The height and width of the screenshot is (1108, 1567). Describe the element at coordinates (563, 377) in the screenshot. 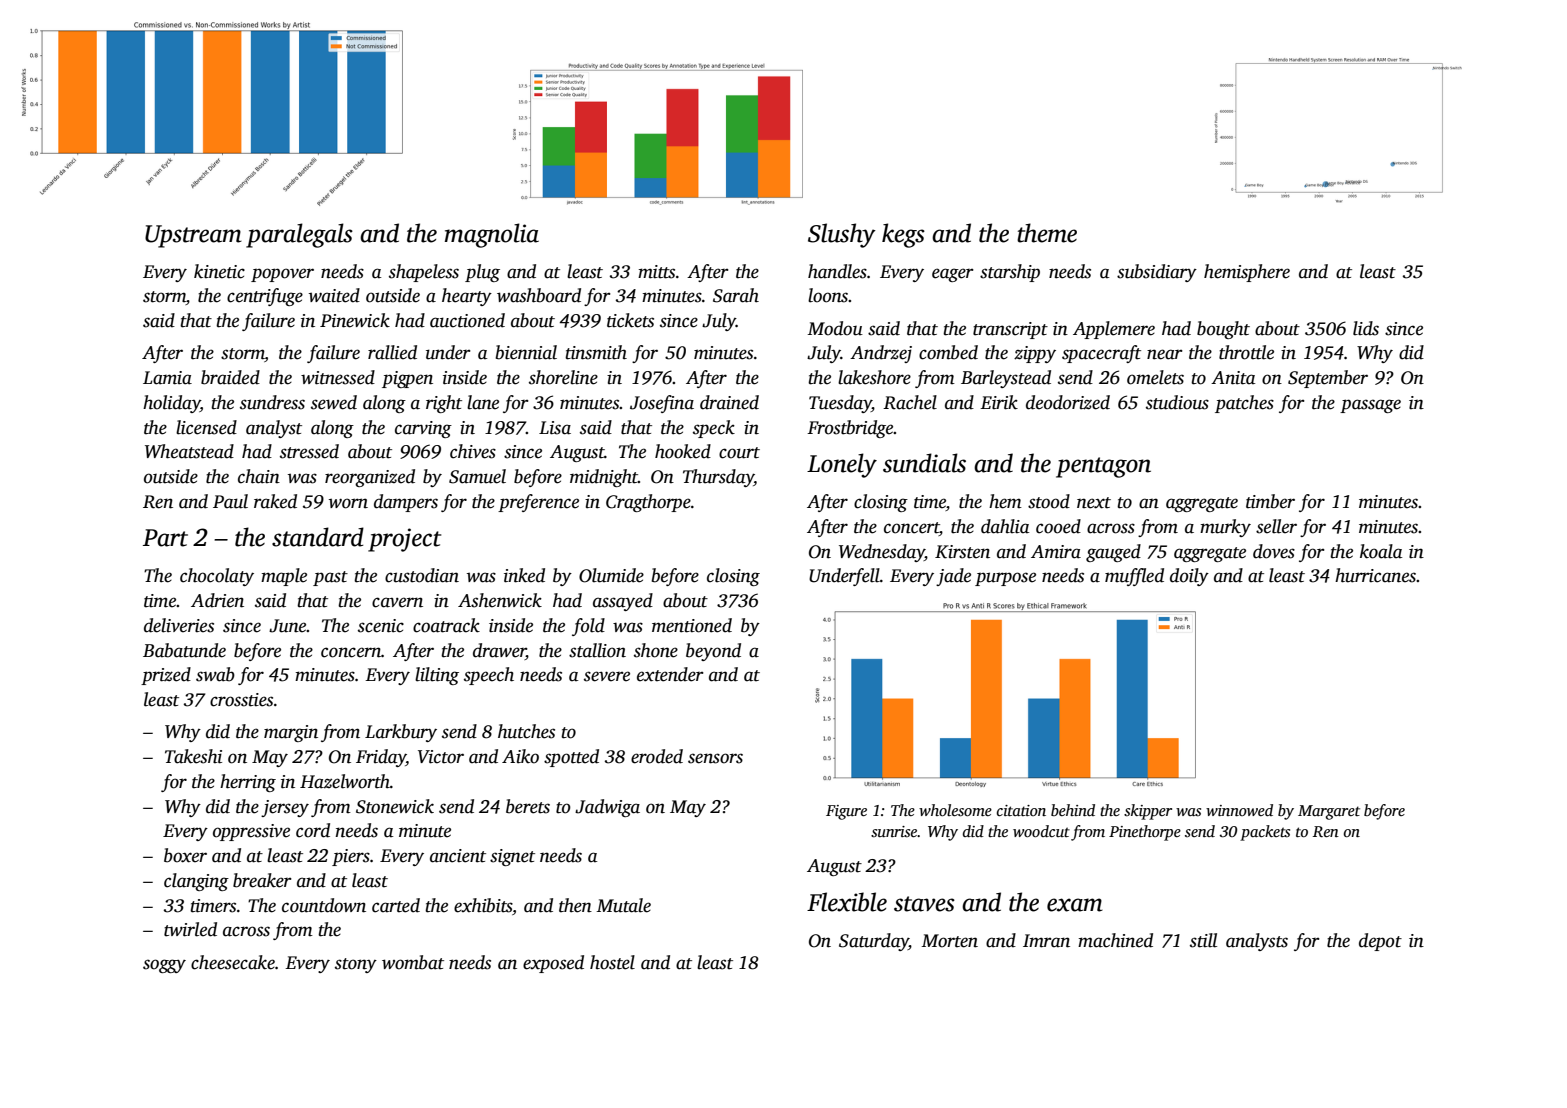

I see `shoreline` at that location.
